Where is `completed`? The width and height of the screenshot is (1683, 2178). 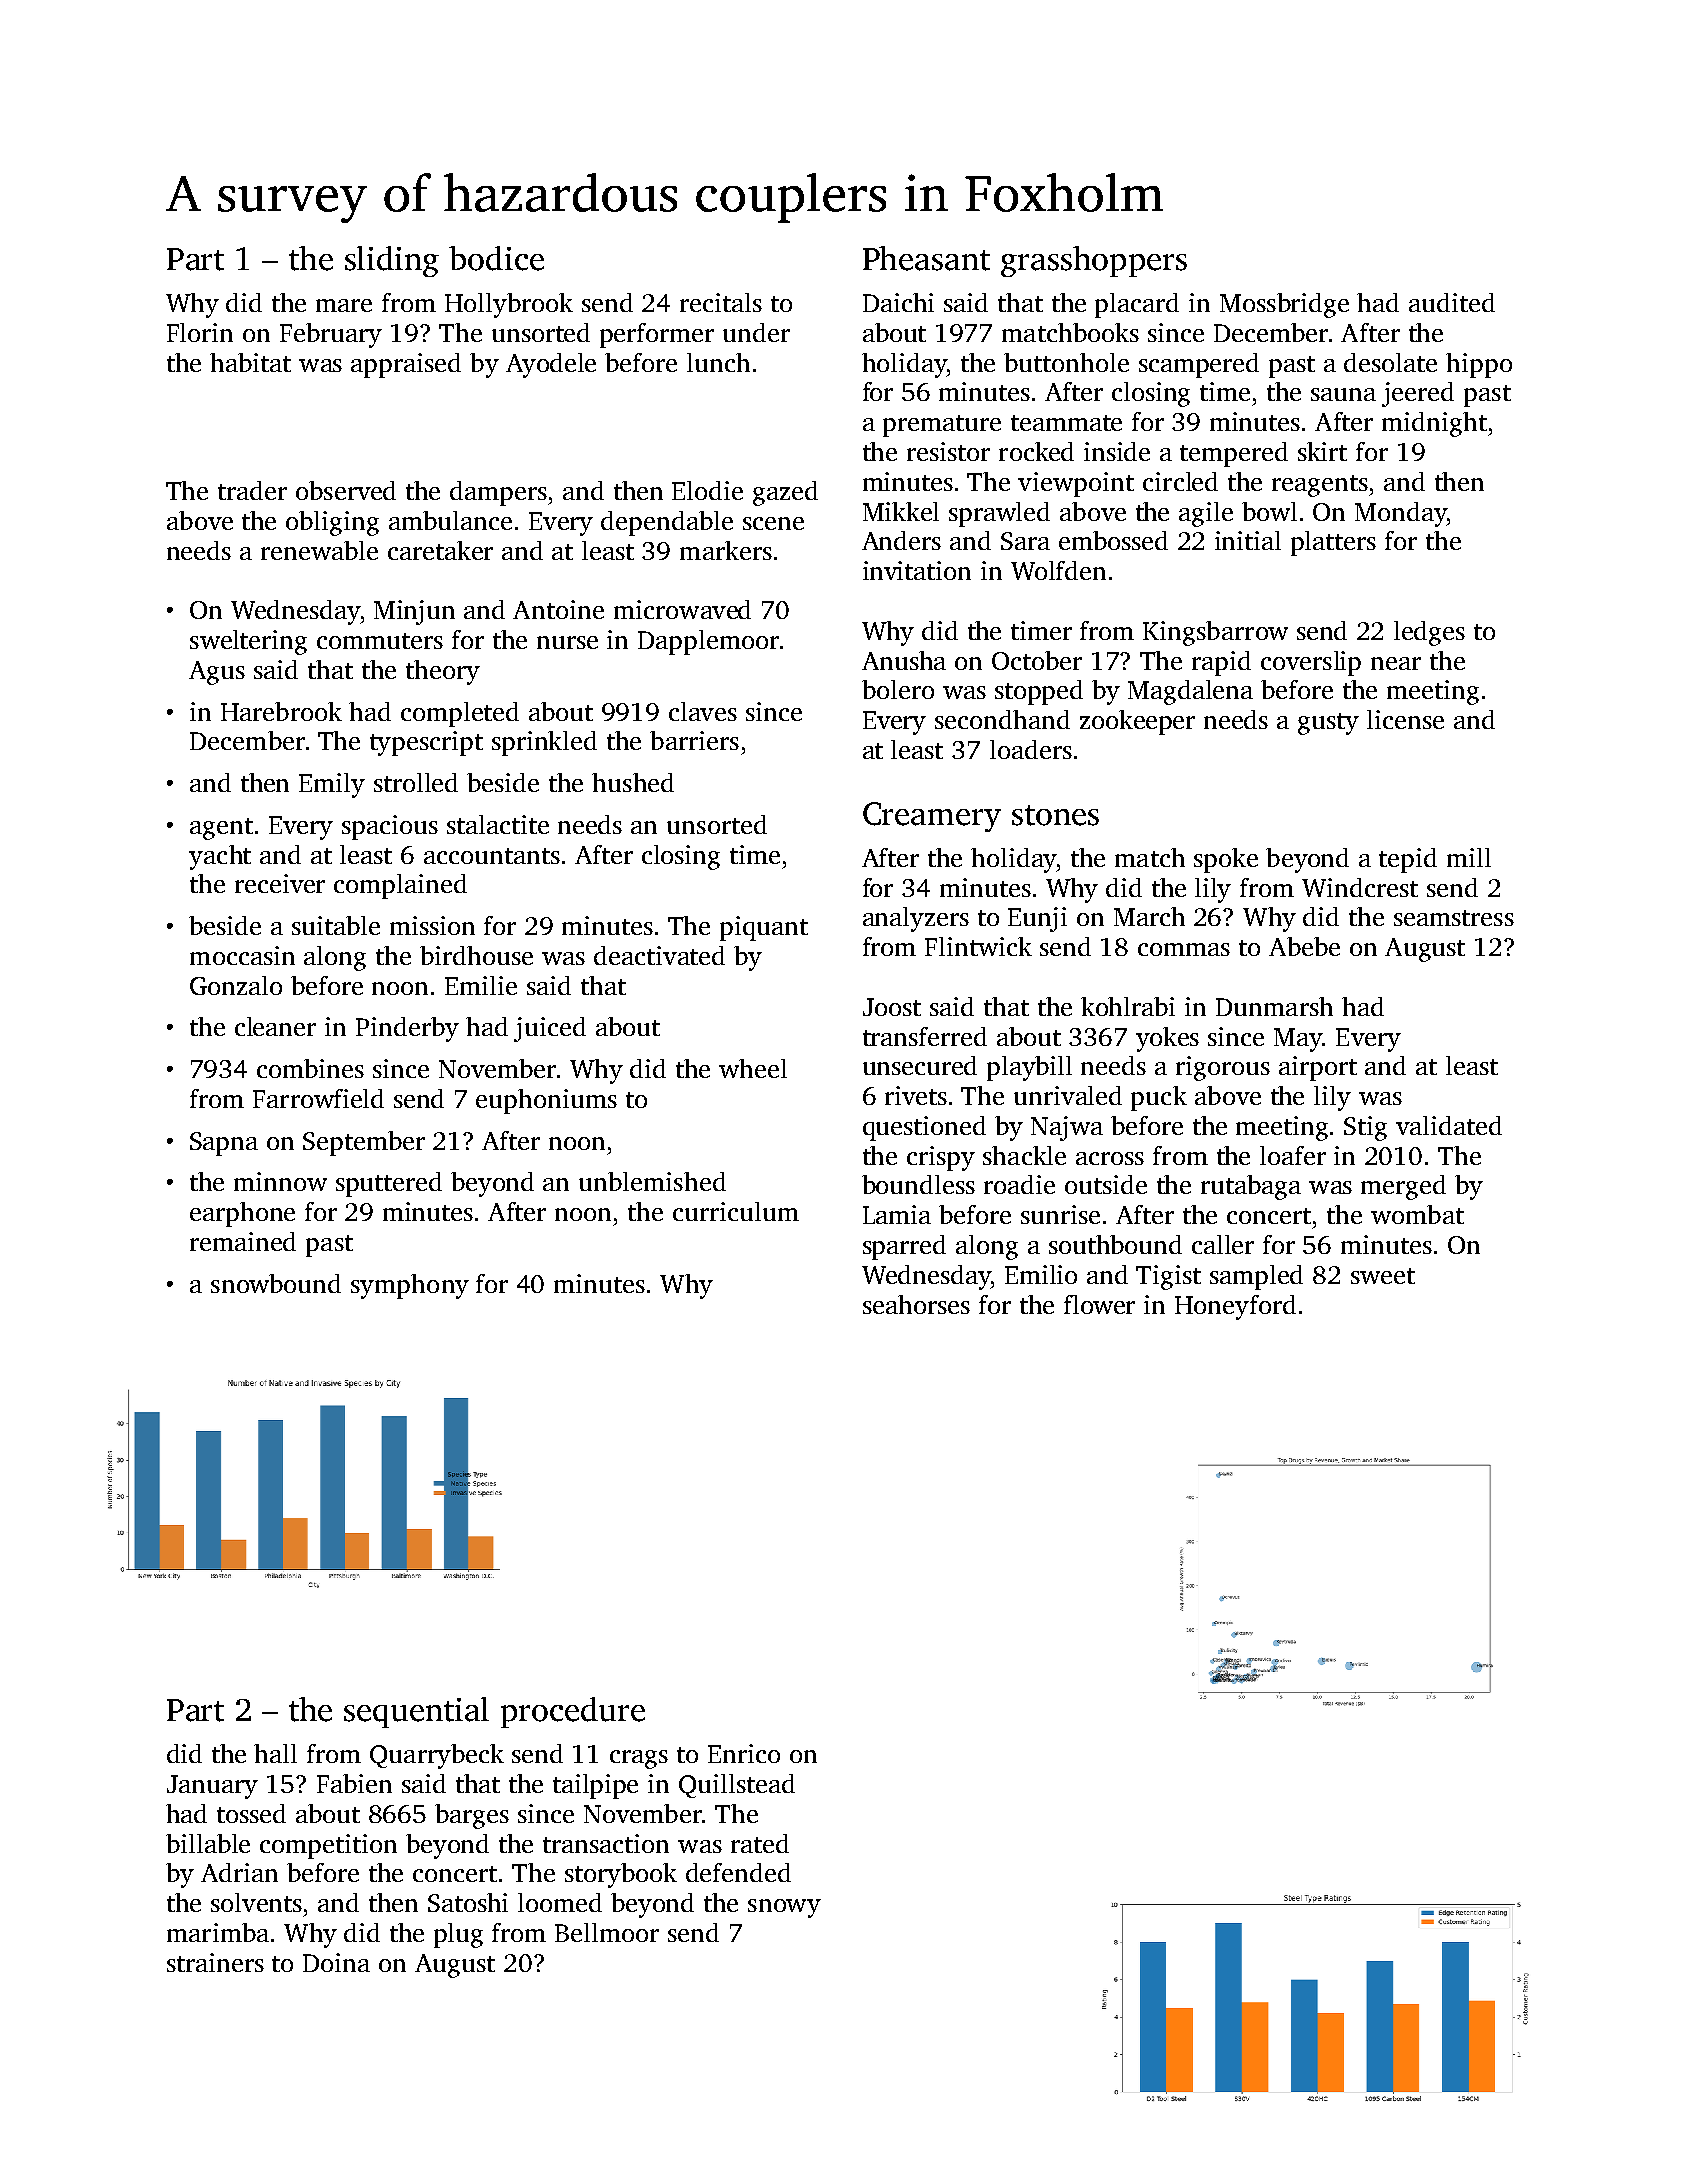
completed is located at coordinates (460, 714).
